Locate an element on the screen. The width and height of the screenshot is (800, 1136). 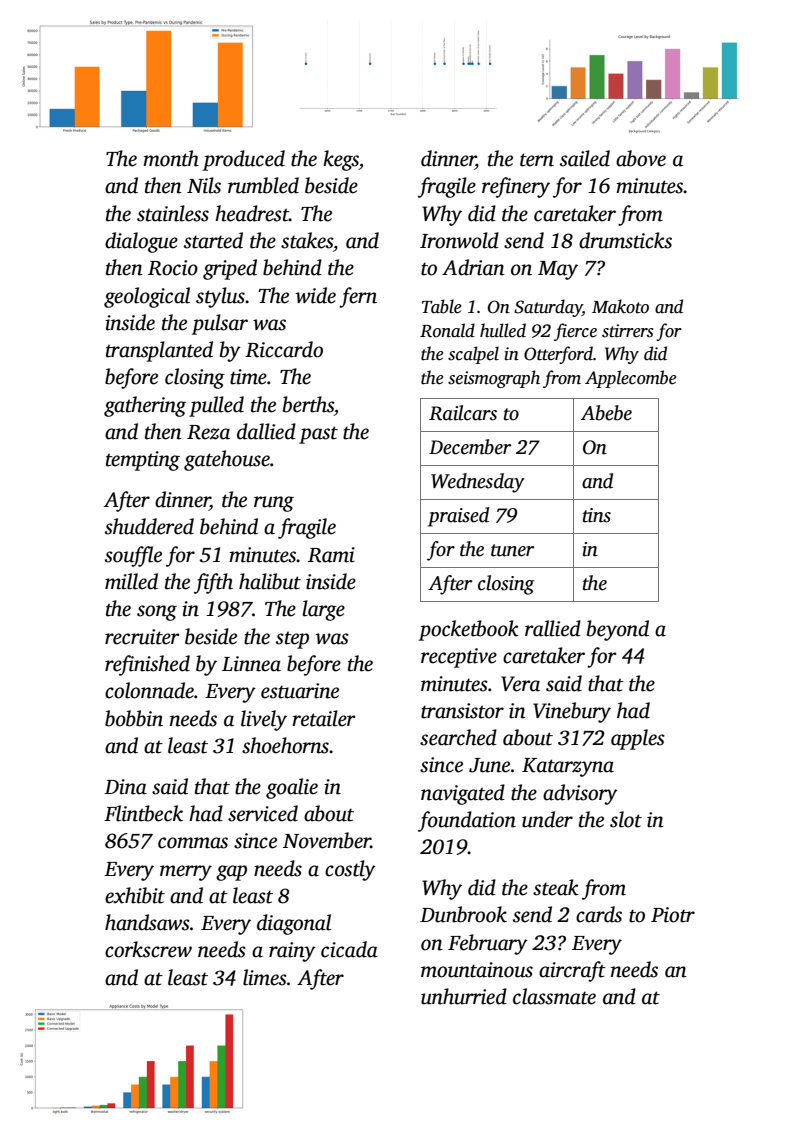
tins is located at coordinates (597, 515).
